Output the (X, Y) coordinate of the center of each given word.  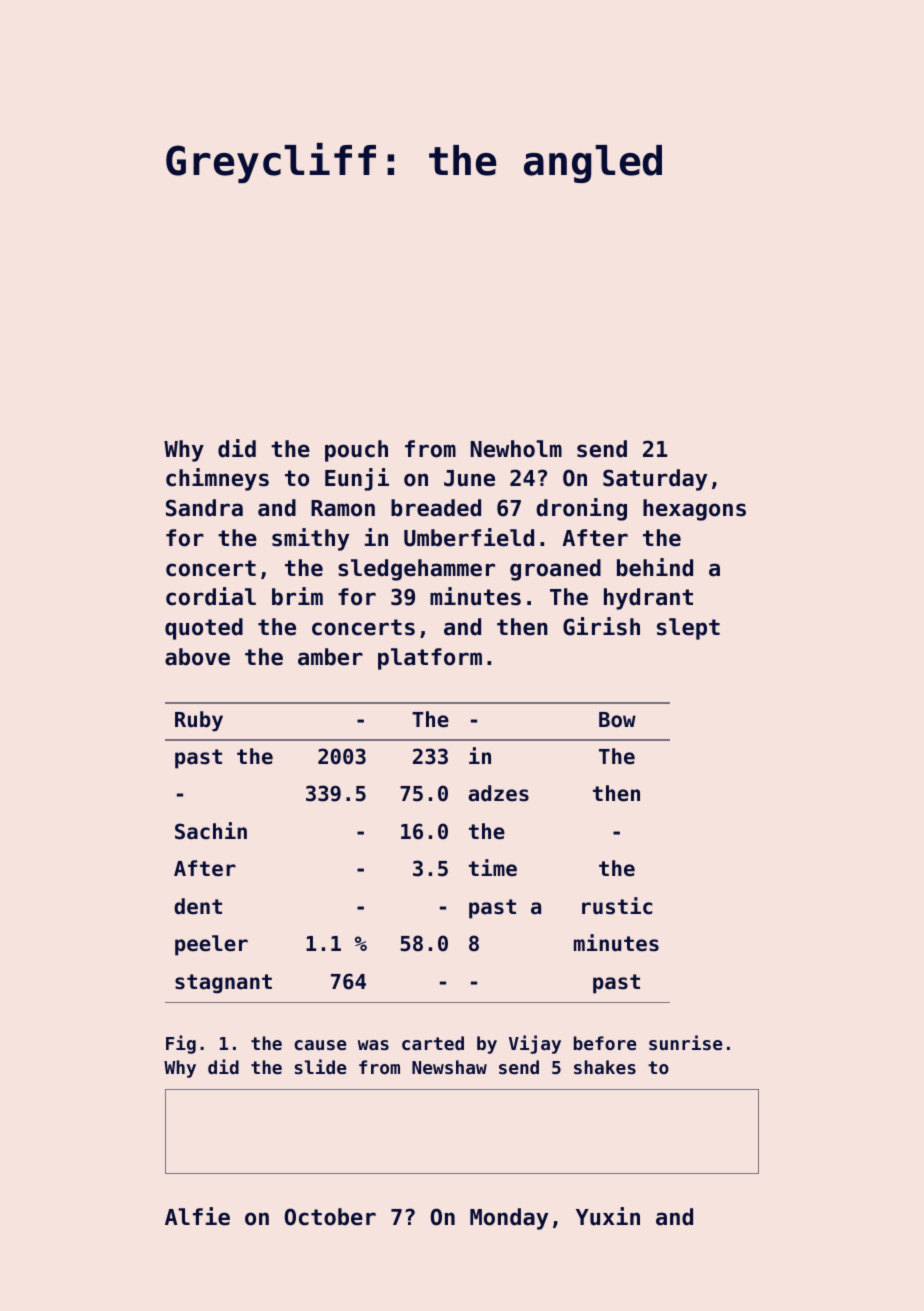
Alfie (197, 1216)
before (605, 1043)
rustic (617, 906)
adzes (498, 793)
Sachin (211, 831)
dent (198, 906)
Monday (509, 1219)
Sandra (204, 508)
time (493, 868)
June (469, 478)
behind (655, 567)
